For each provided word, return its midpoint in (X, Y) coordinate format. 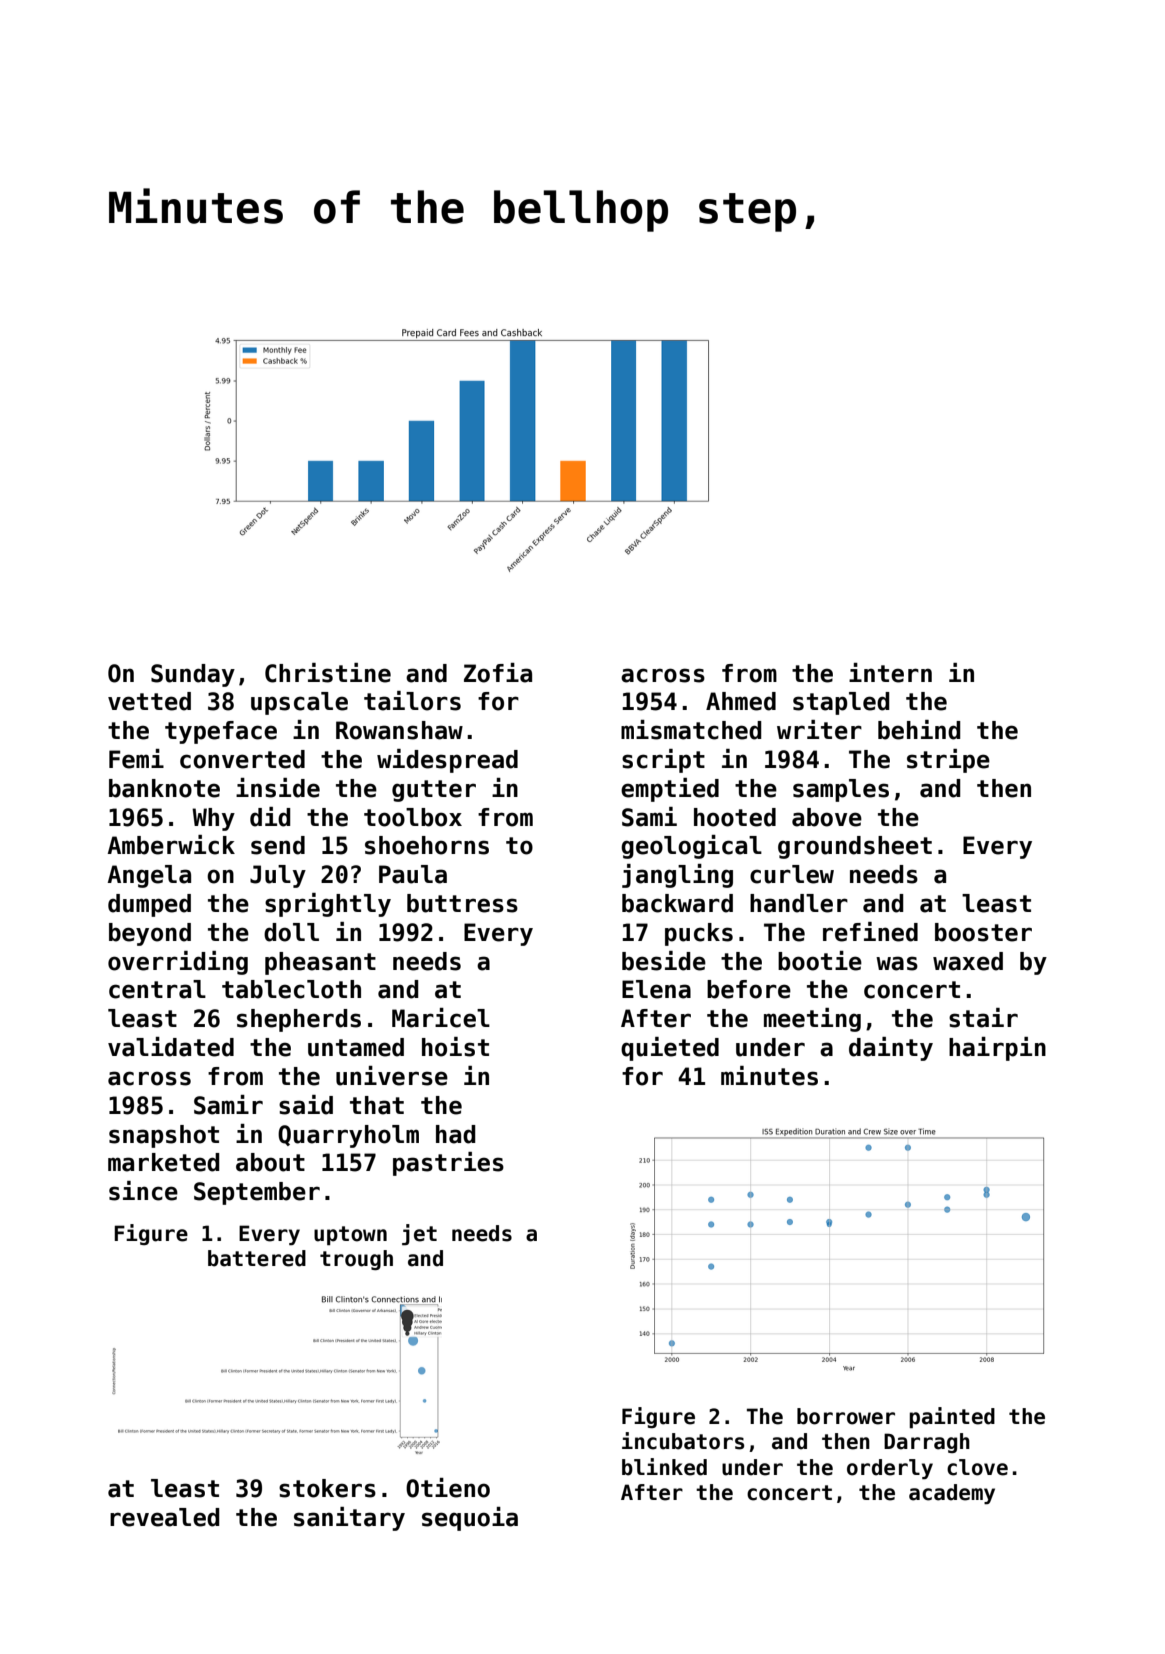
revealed (165, 1517)
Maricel (441, 1018)
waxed (968, 961)
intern (890, 673)
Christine (328, 673)
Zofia (498, 673)
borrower (846, 1416)
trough (356, 1260)
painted (952, 1418)
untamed (356, 1047)
